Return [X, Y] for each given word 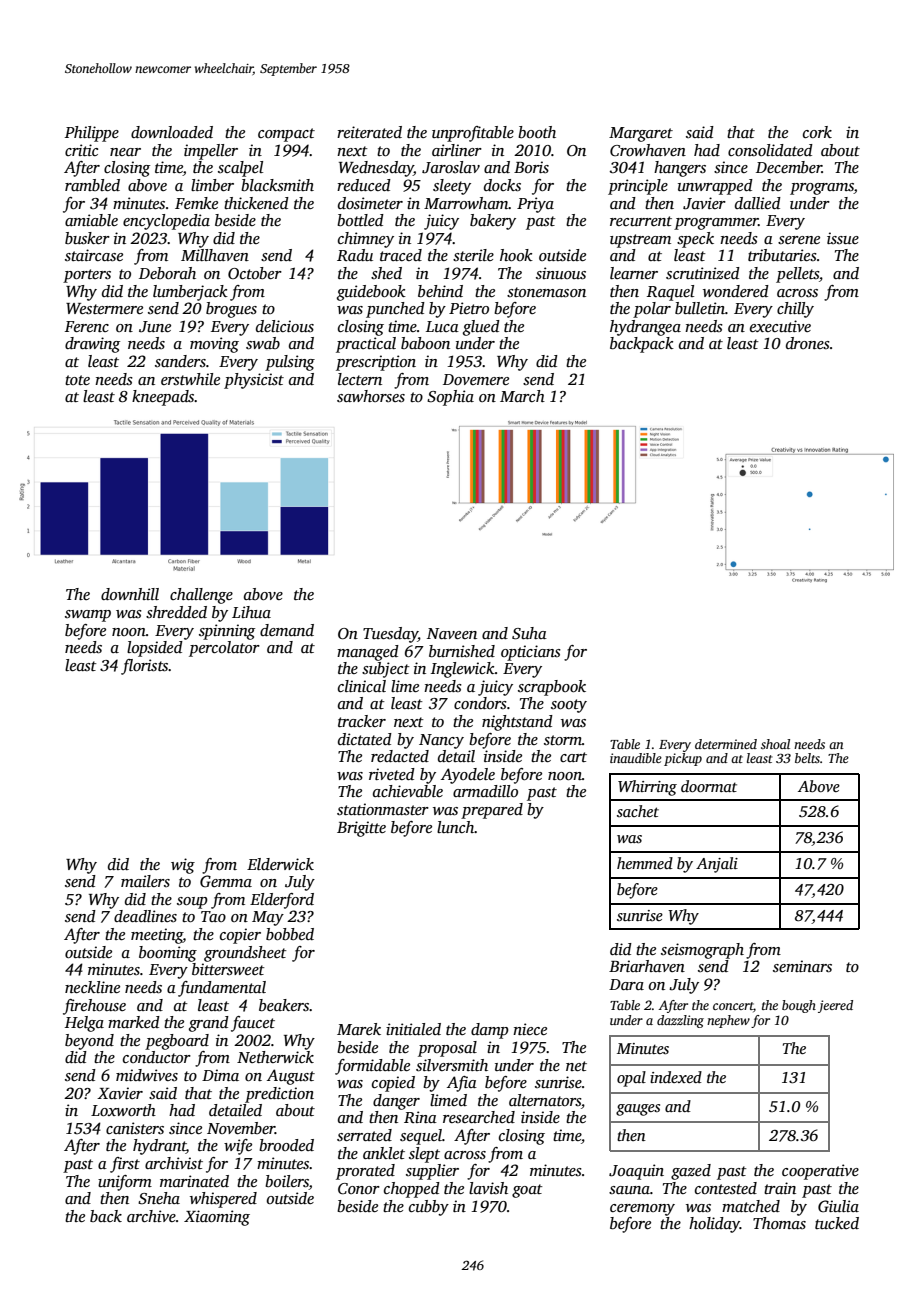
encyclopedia [166, 222]
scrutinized [703, 273]
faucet [253, 1024]
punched [395, 310]
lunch [456, 827]
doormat [709, 786]
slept [424, 1155]
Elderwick [280, 864]
